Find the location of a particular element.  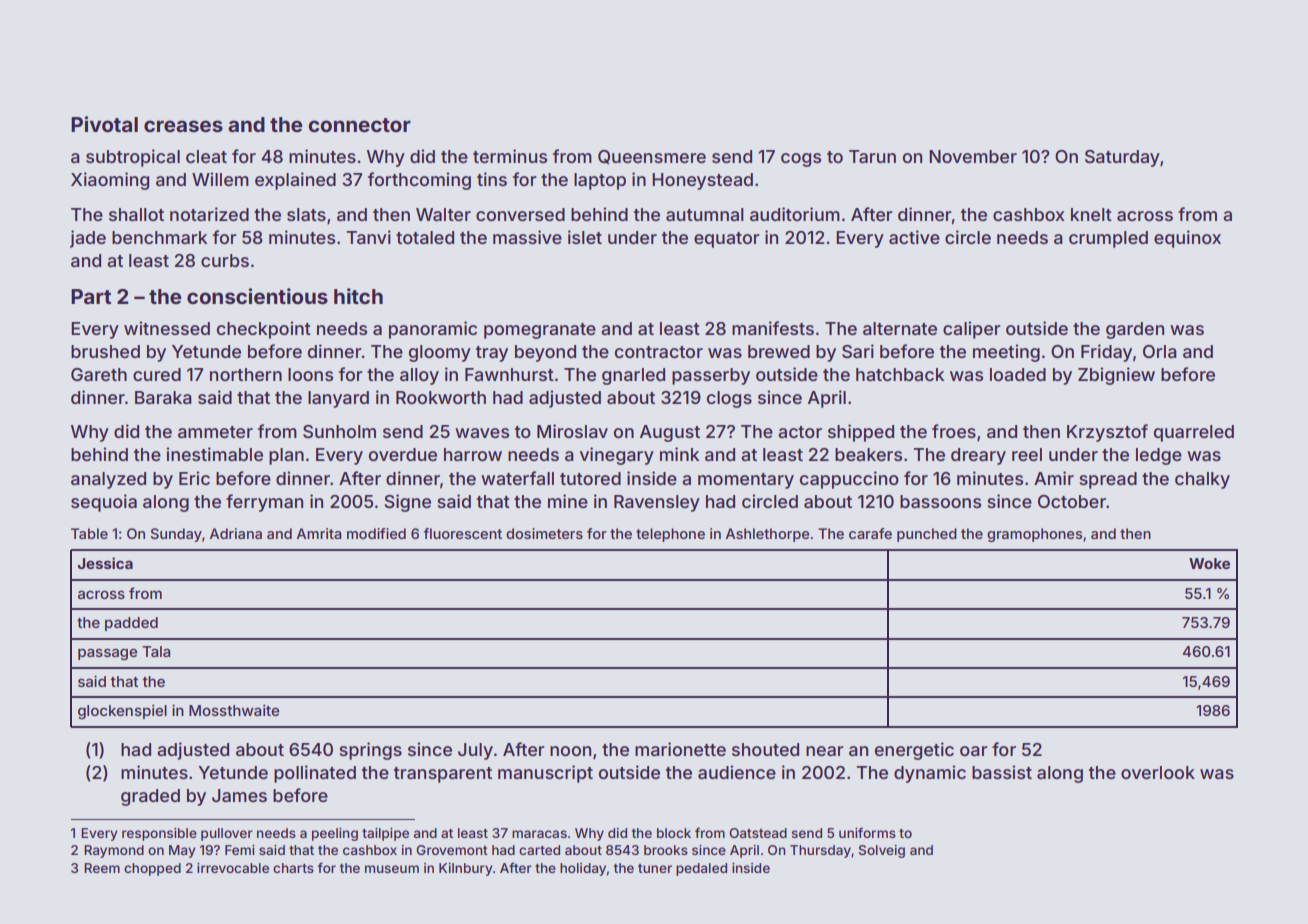

garden is located at coordinates (1135, 330).
